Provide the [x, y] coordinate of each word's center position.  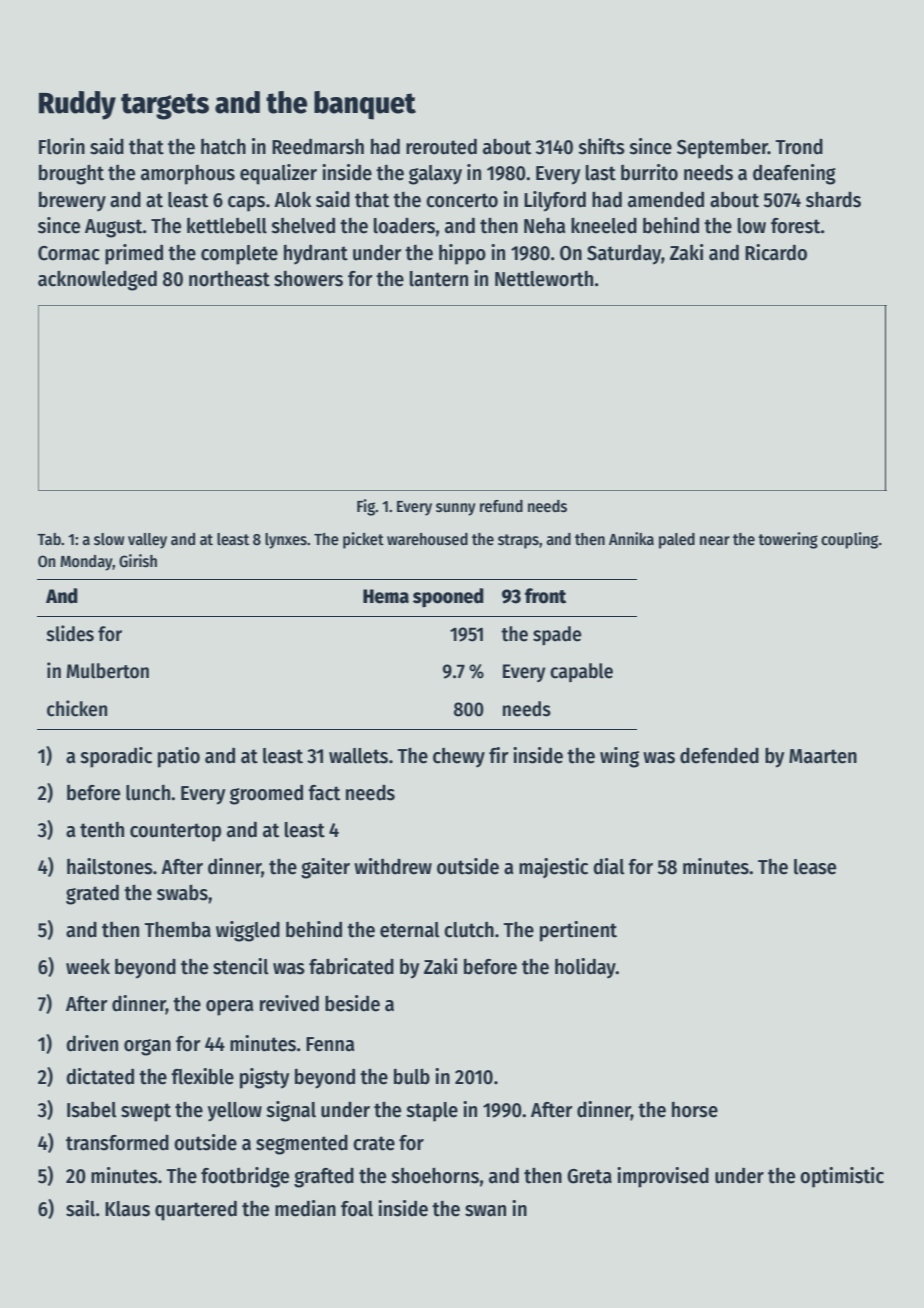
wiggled [248, 931]
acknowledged [97, 280]
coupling [849, 540]
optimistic [842, 1177]
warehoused [427, 539]
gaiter [325, 868]
